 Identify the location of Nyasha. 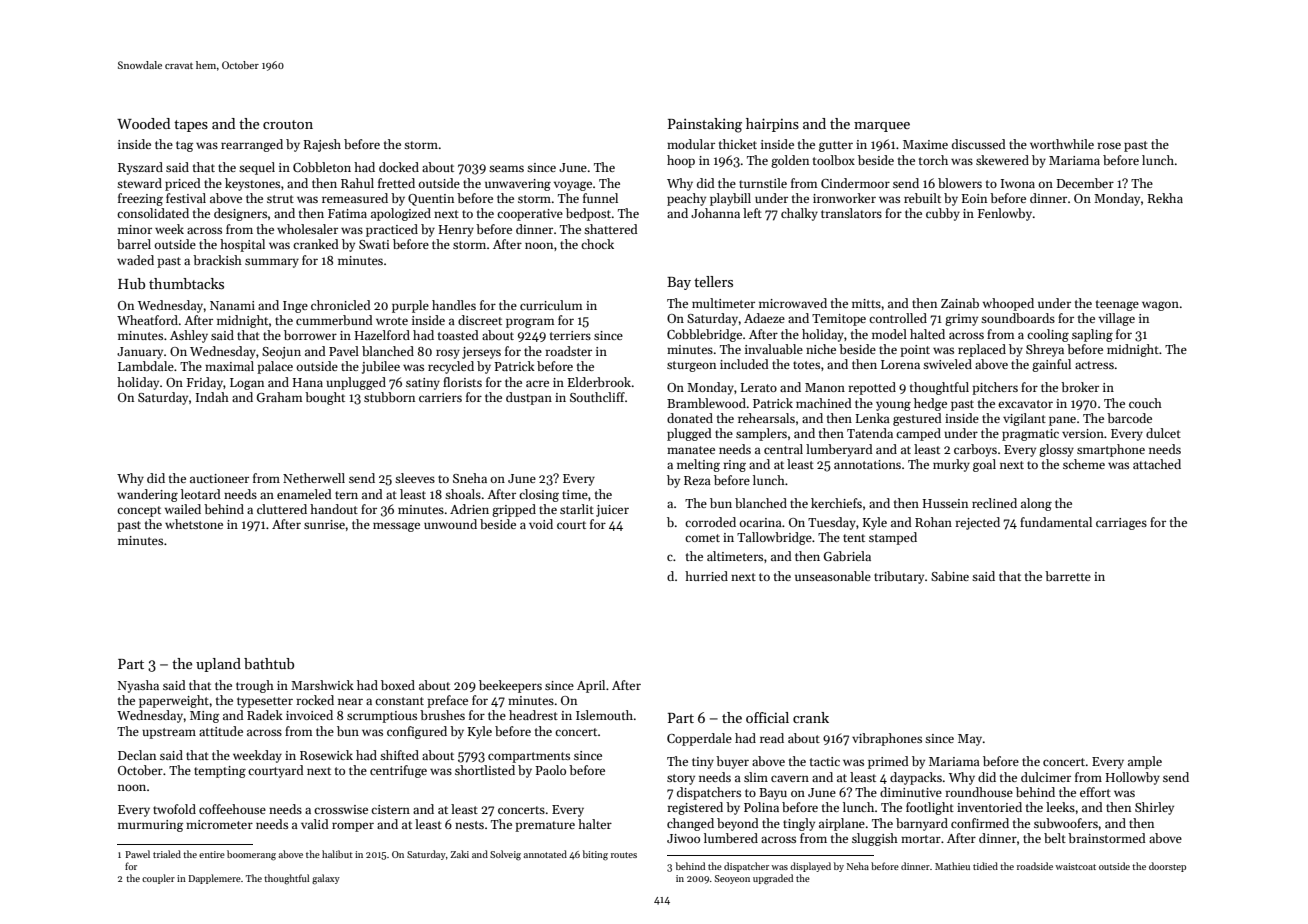
(138, 686).
